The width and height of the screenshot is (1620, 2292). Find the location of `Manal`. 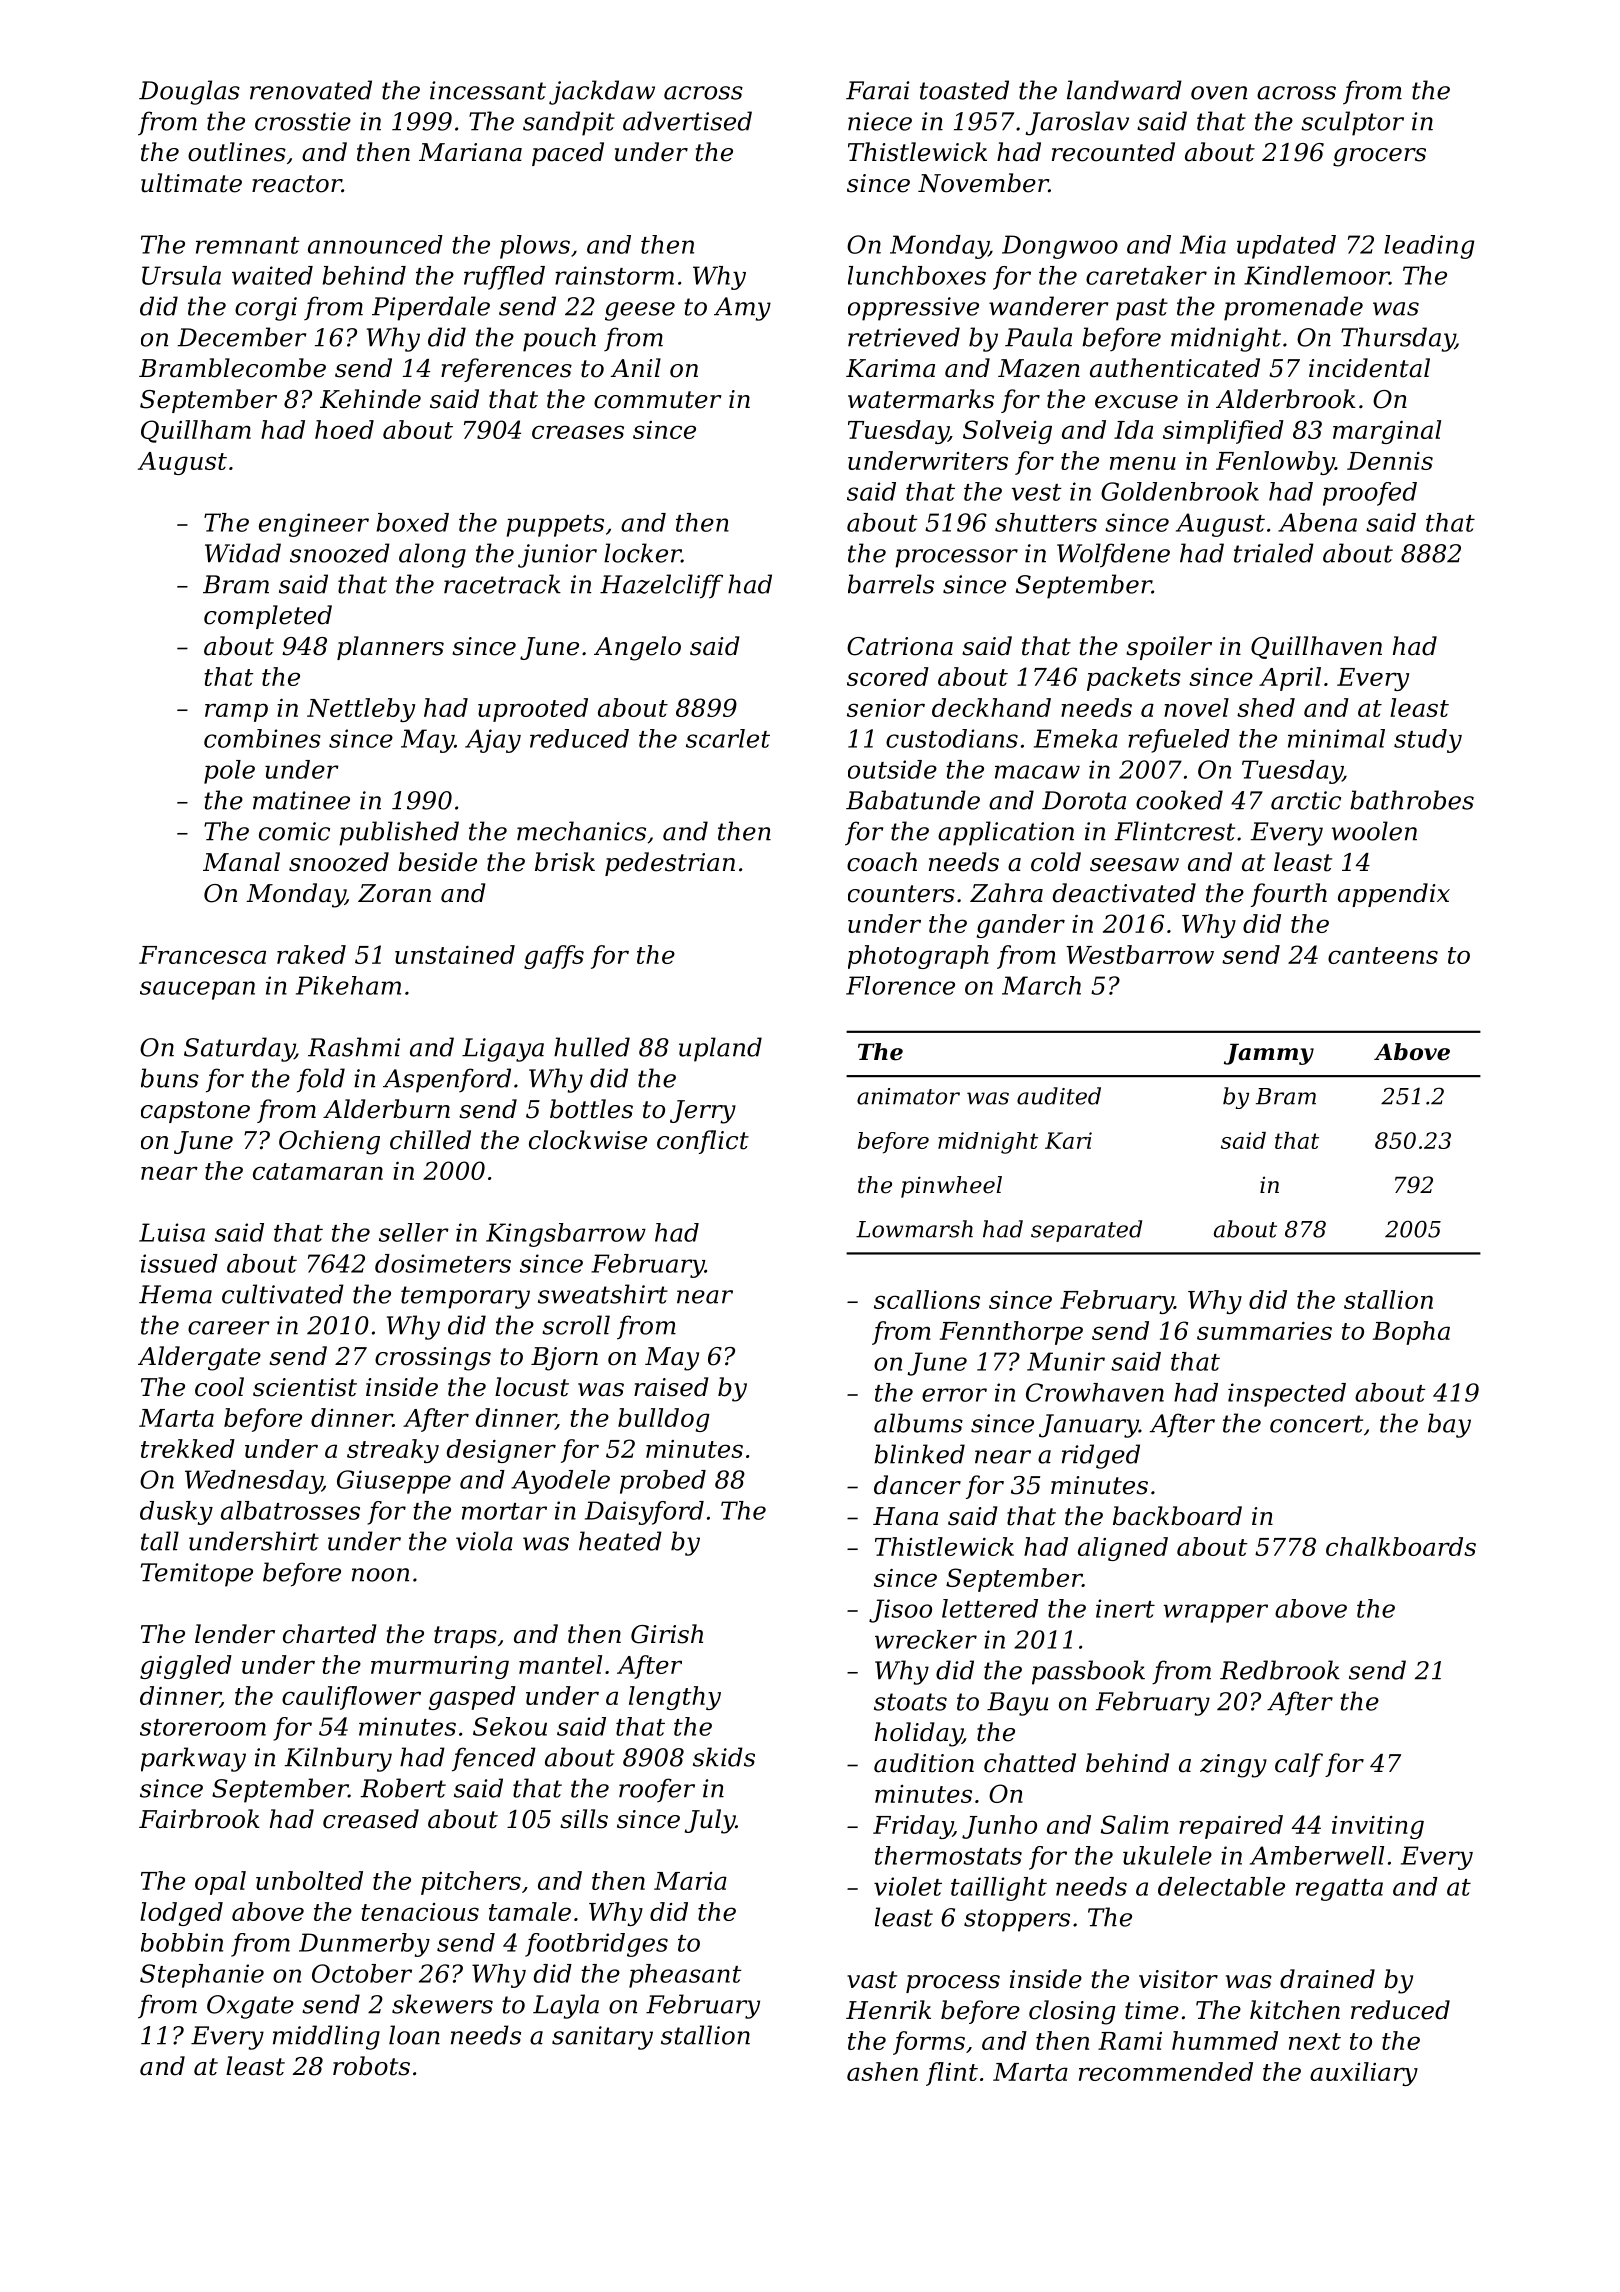

Manal is located at coordinates (241, 862).
